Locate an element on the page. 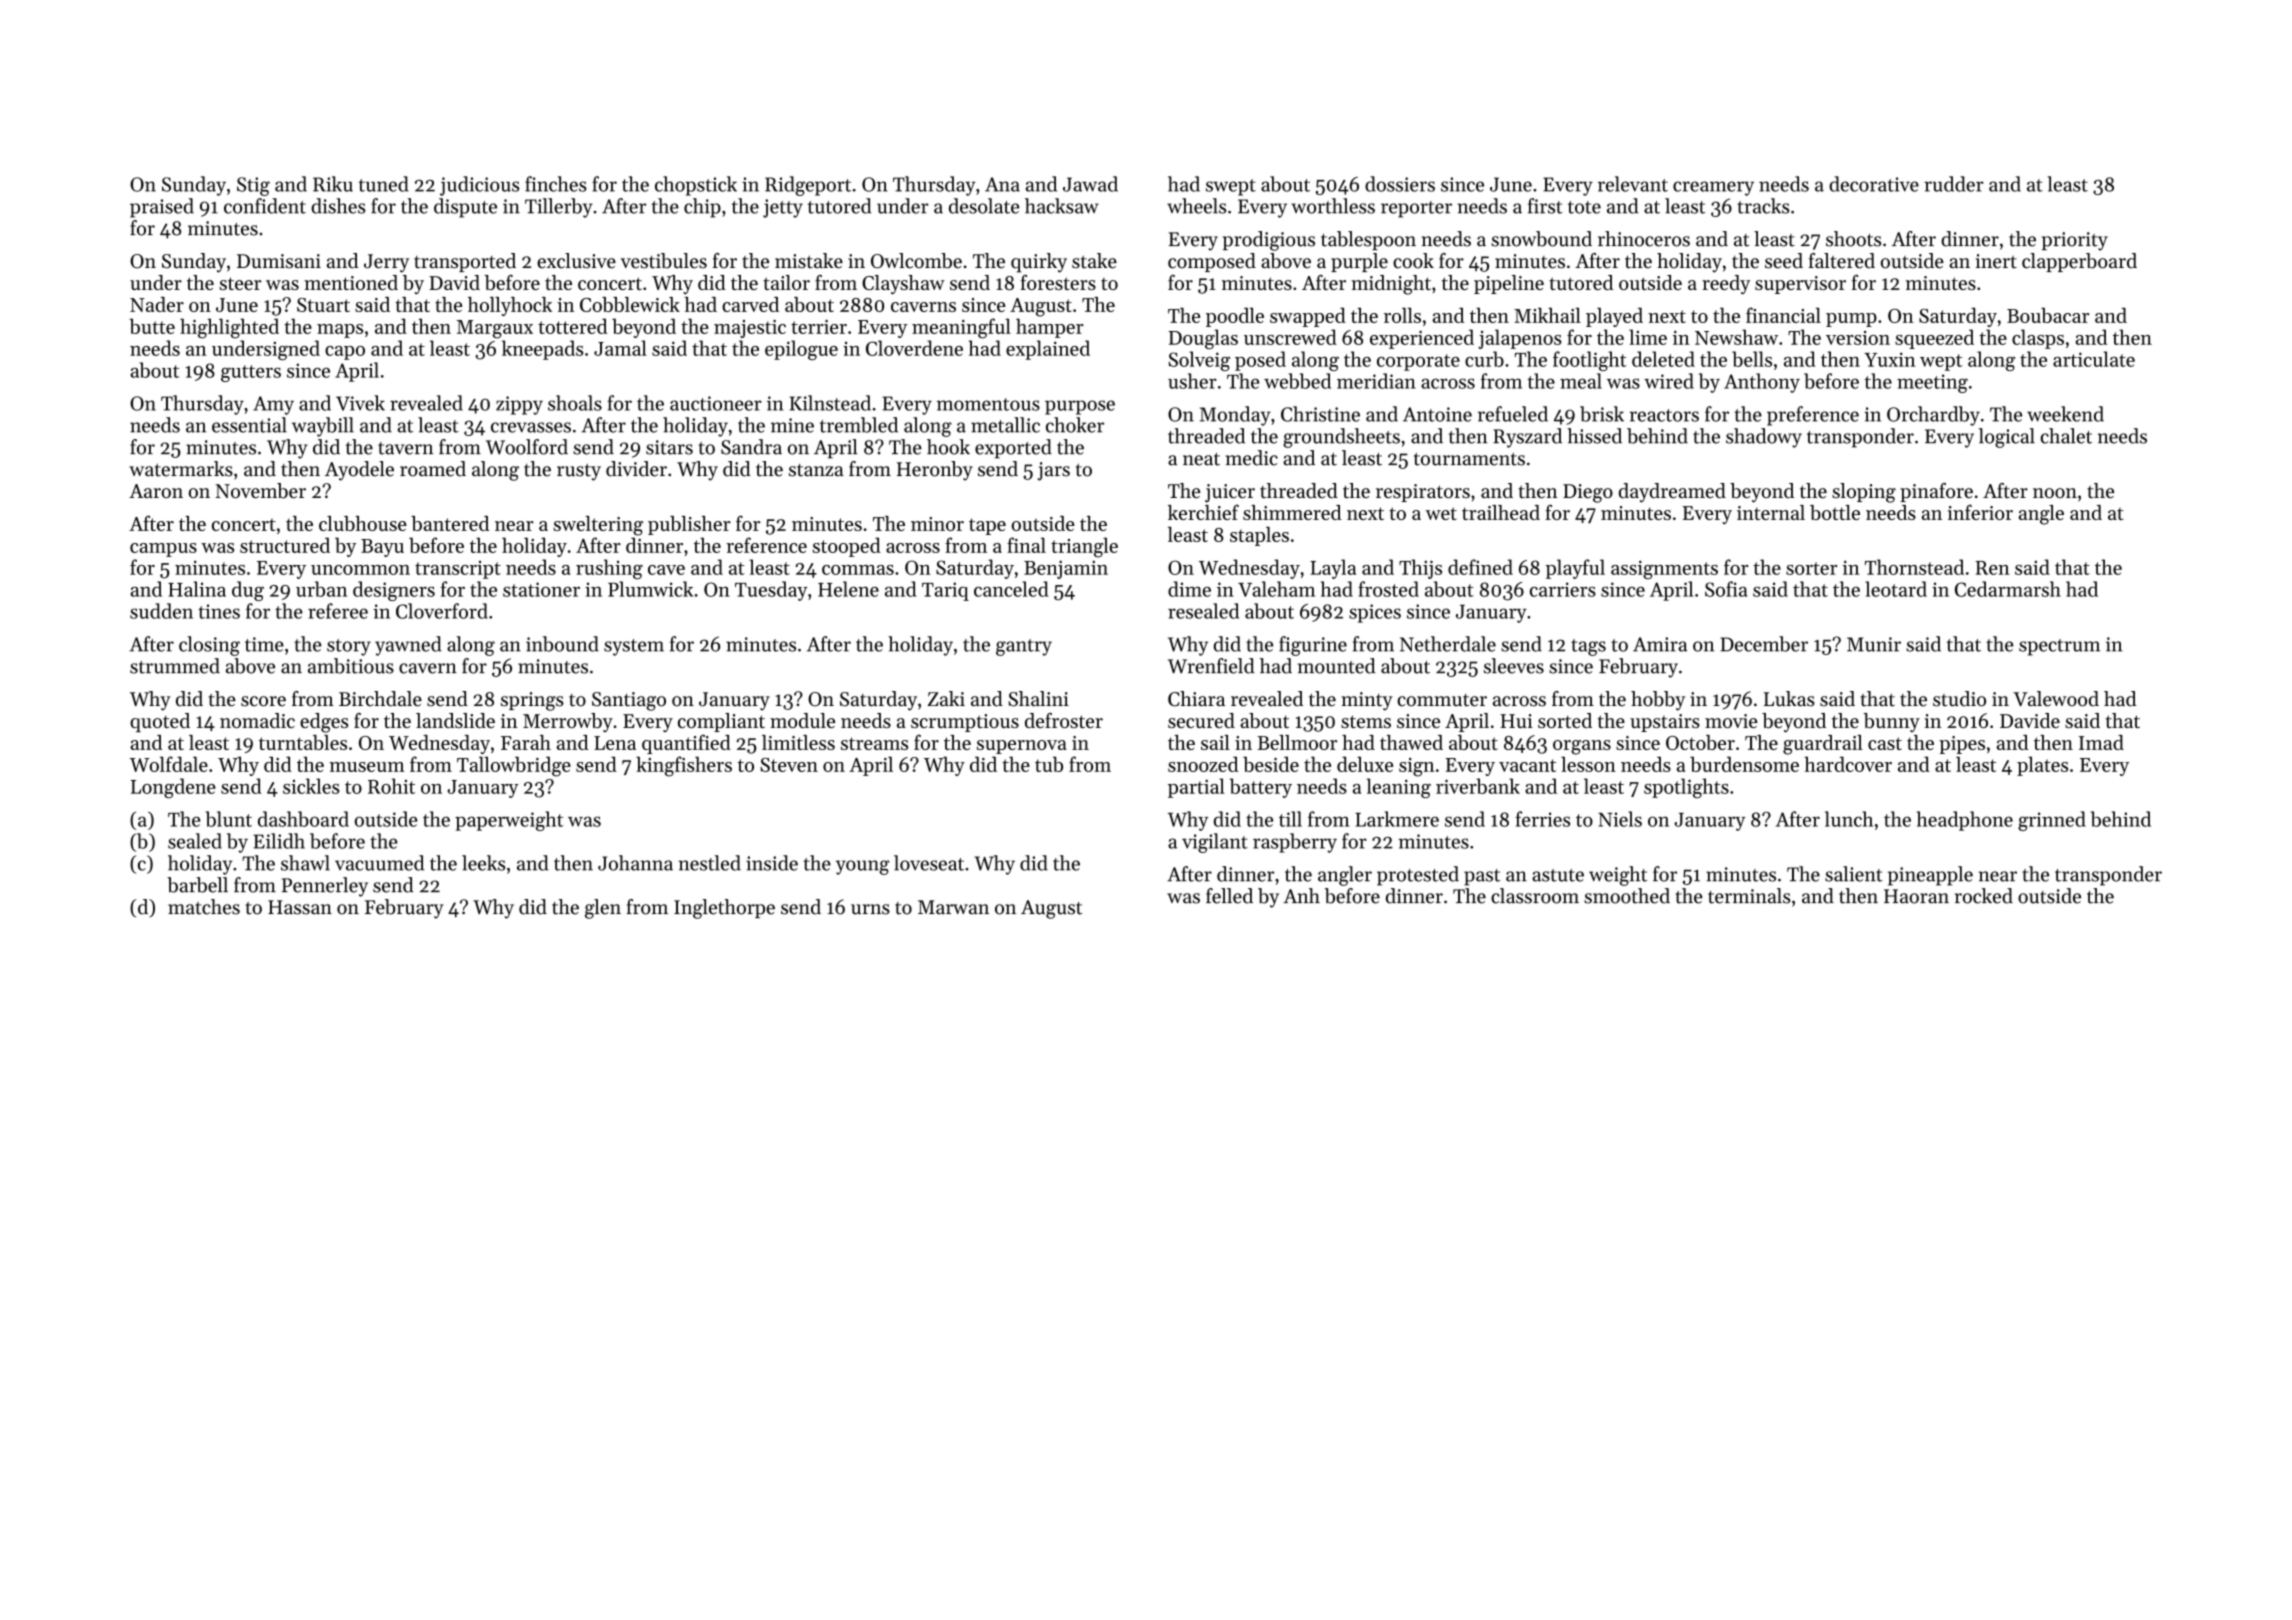 The image size is (2292, 1620). Johanna is located at coordinates (635, 863).
